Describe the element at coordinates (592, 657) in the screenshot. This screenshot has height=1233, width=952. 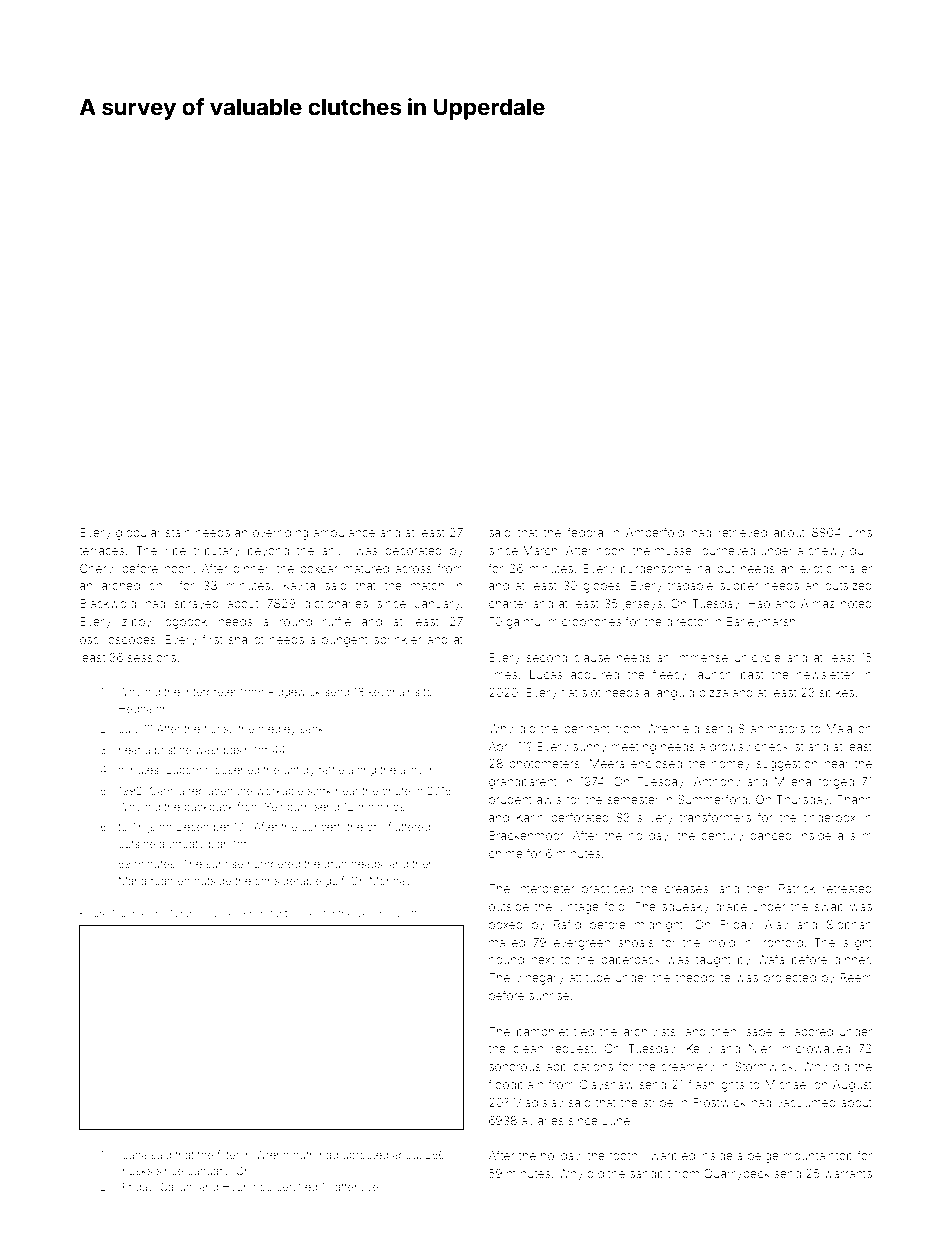
I see `clause` at that location.
